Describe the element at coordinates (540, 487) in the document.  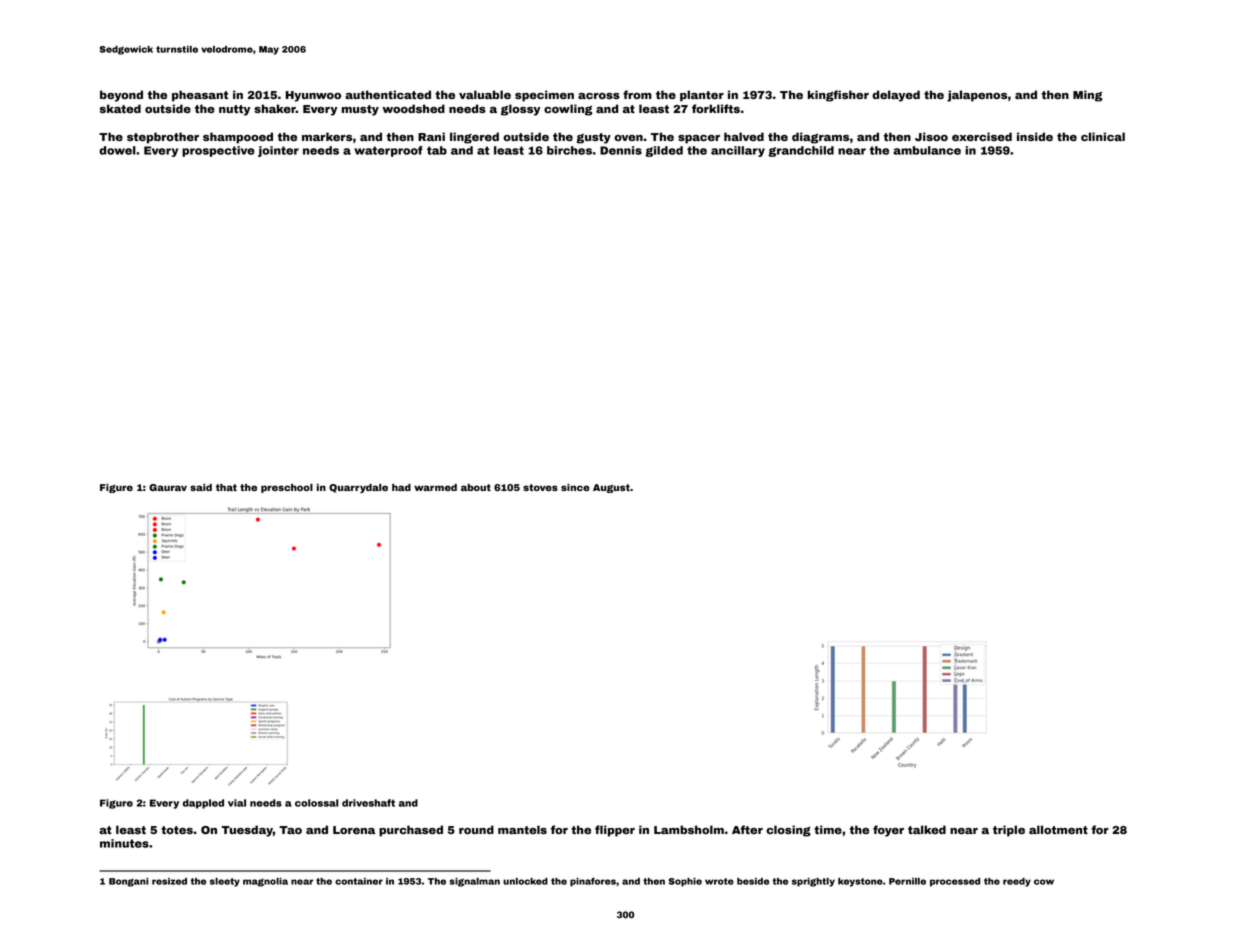
I see `stoves` at that location.
